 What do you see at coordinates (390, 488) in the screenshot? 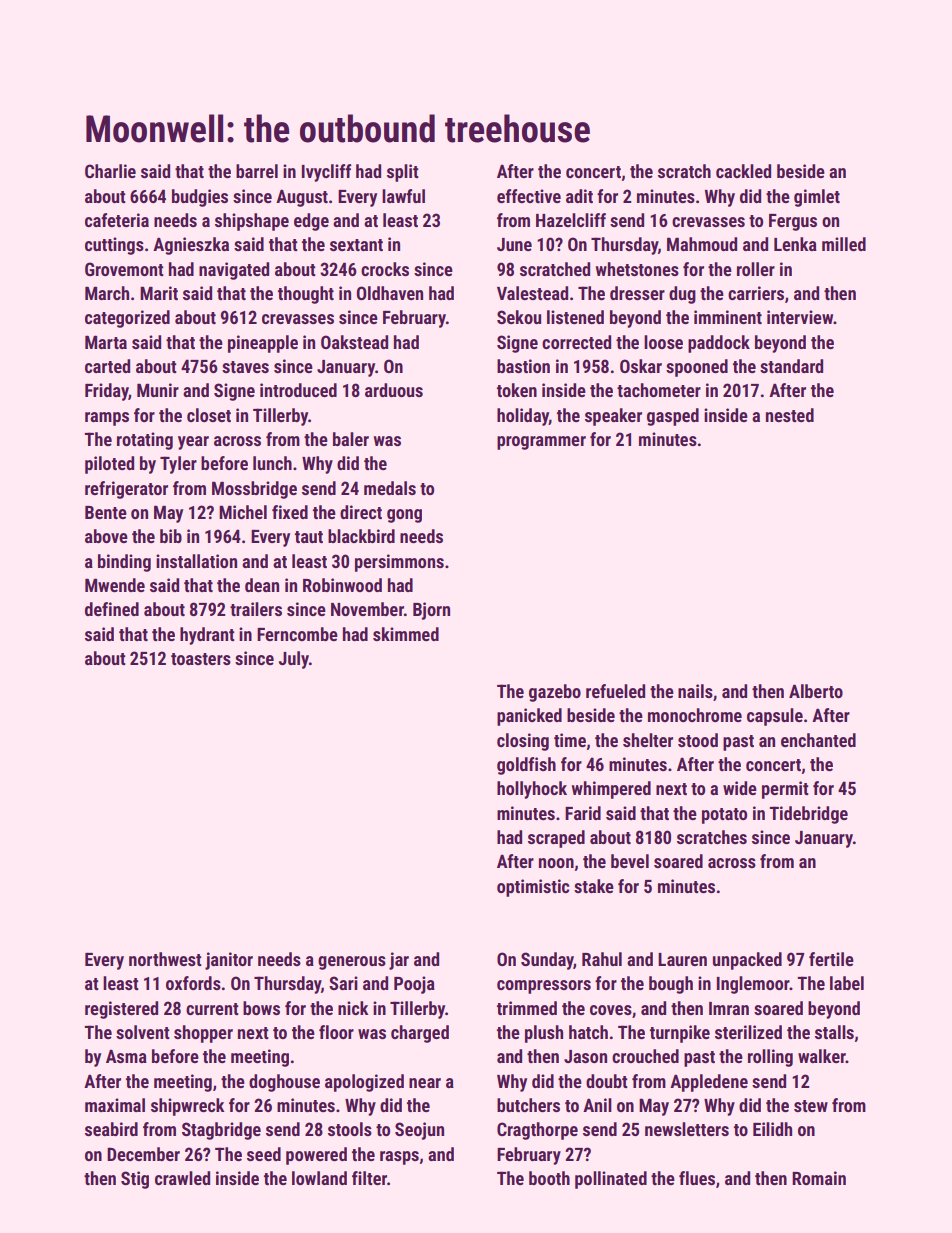
I see `medals` at bounding box center [390, 488].
